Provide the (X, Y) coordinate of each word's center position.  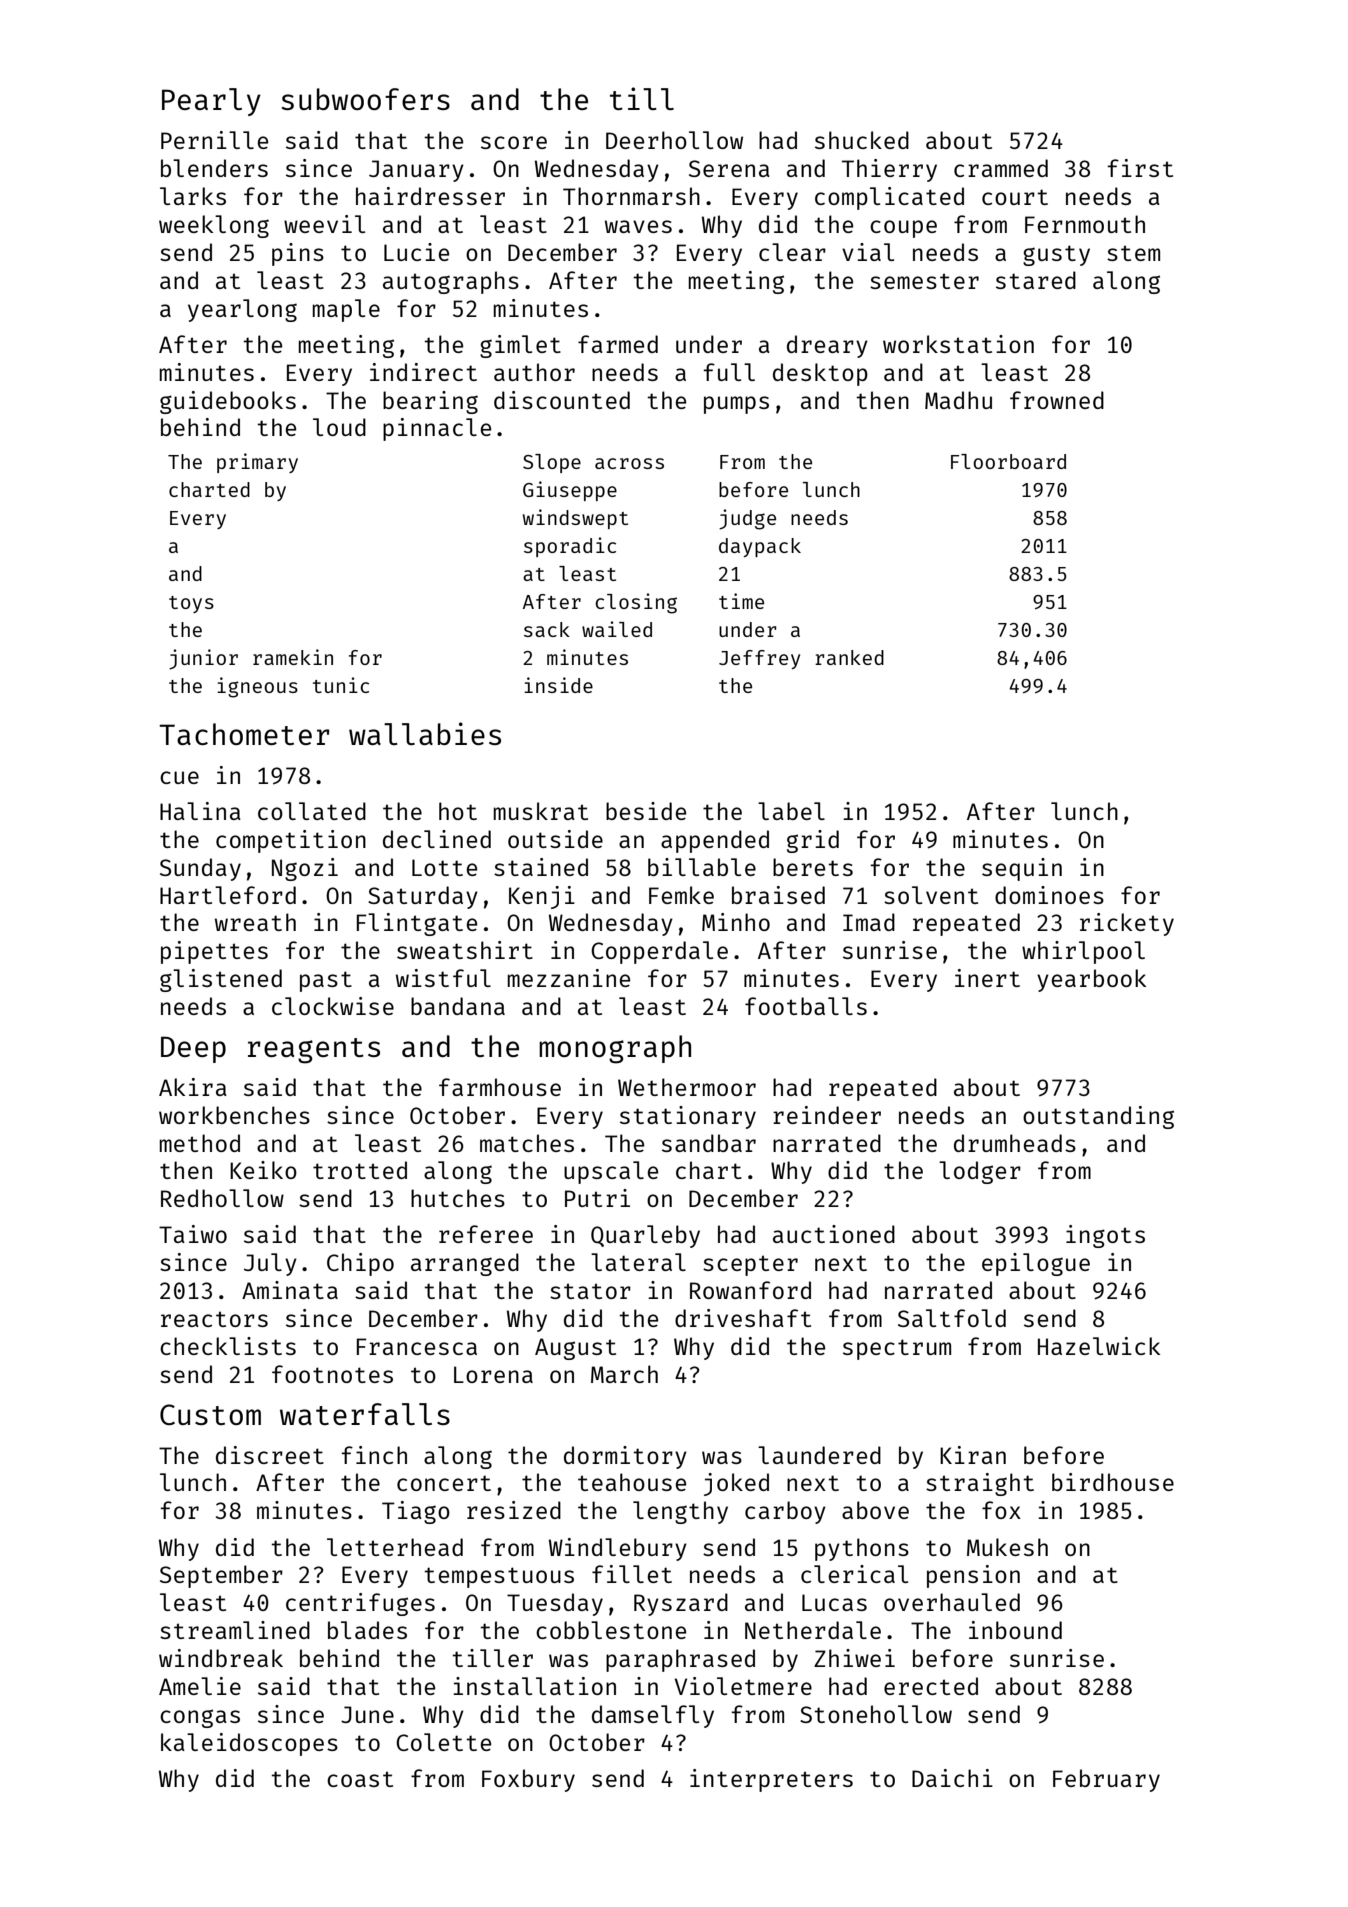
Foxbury (528, 1780)
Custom (210, 1414)
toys (191, 604)
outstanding (1098, 1117)
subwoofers (366, 99)
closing (636, 603)
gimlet (520, 346)
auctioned (834, 1234)
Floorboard (1008, 461)
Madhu (958, 400)
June (367, 1714)
